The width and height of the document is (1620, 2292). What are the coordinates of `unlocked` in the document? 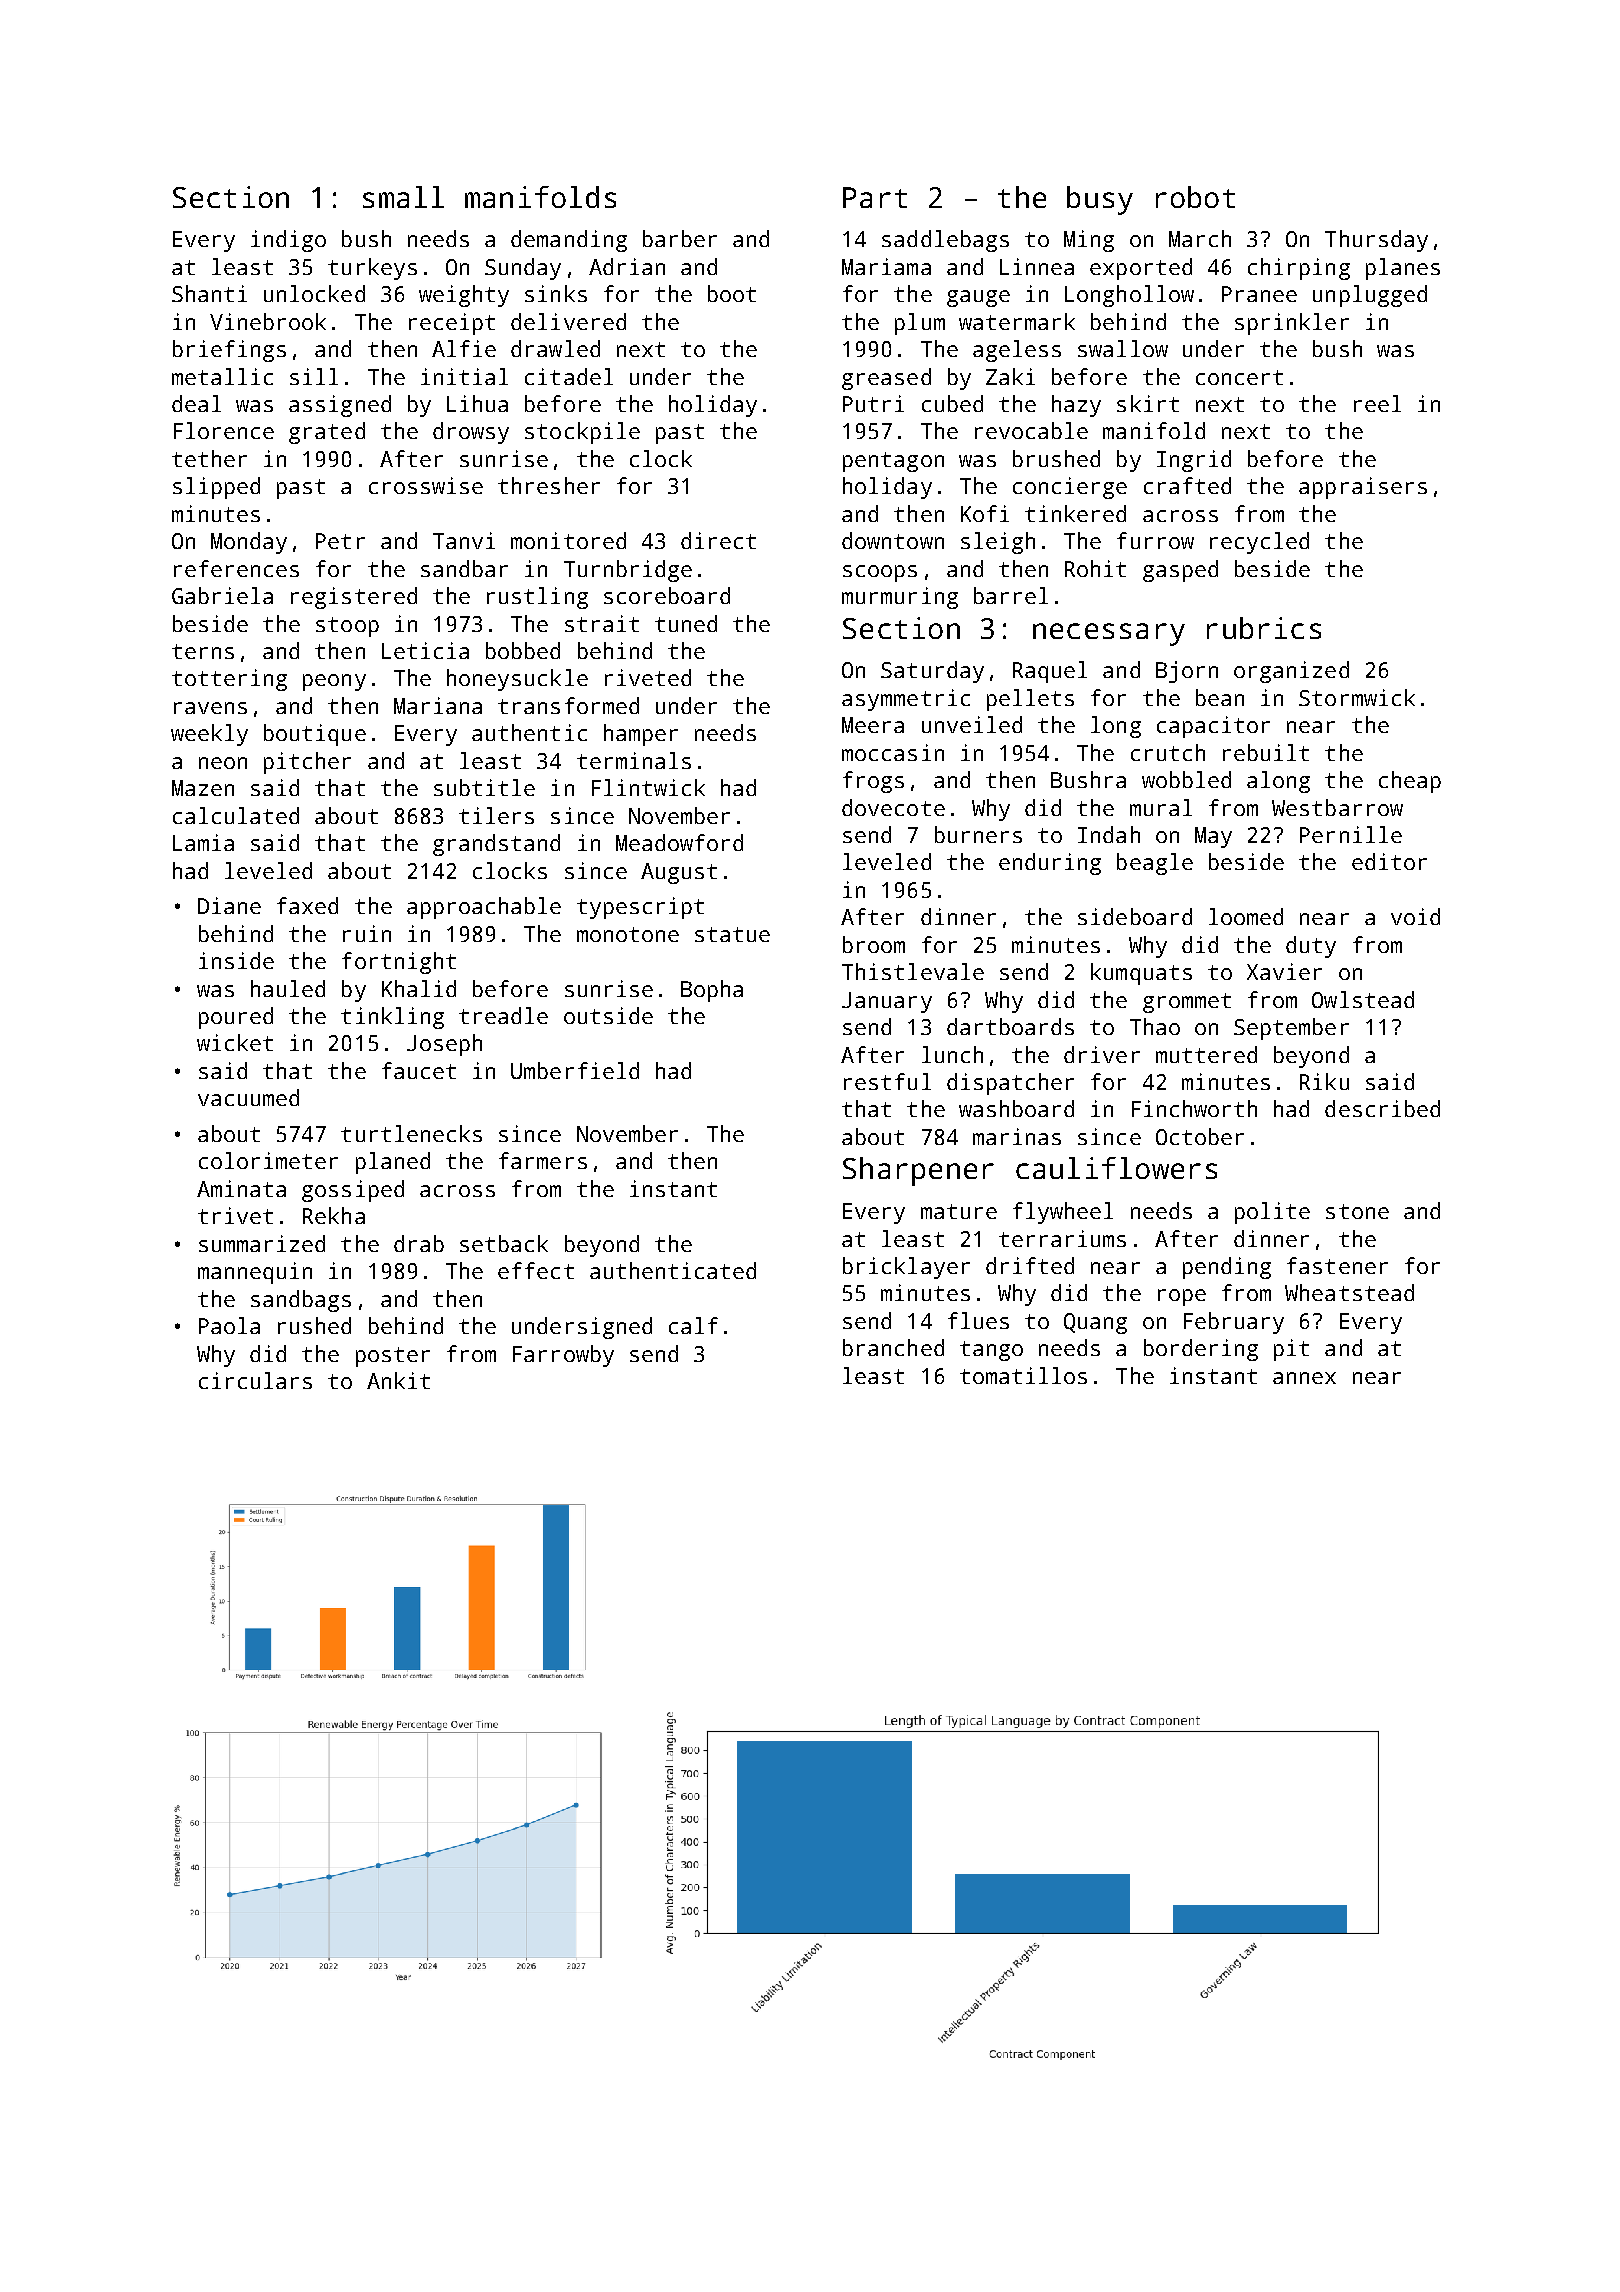 It's located at (314, 293).
